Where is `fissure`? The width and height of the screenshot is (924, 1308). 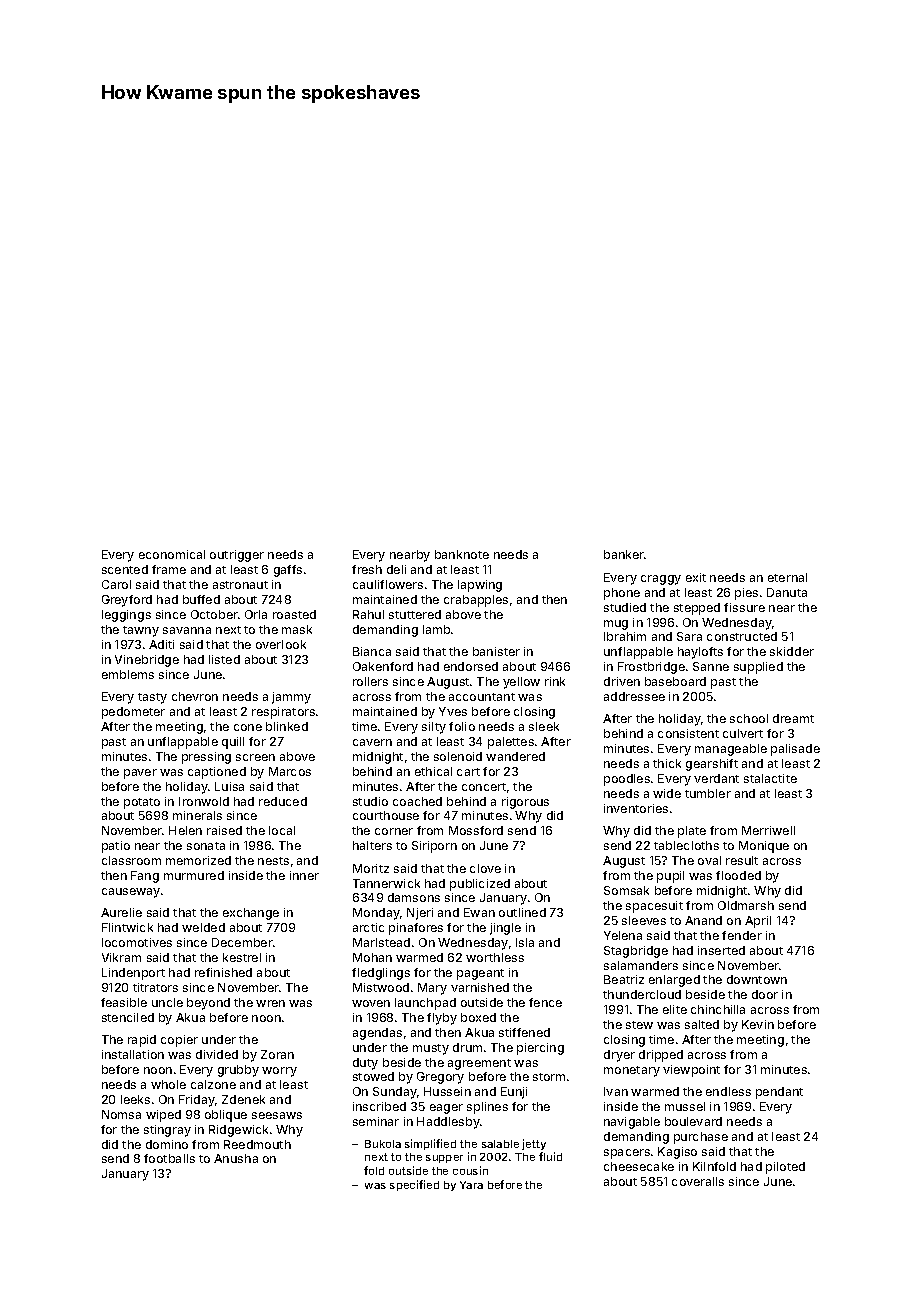
fissure is located at coordinates (744, 607).
